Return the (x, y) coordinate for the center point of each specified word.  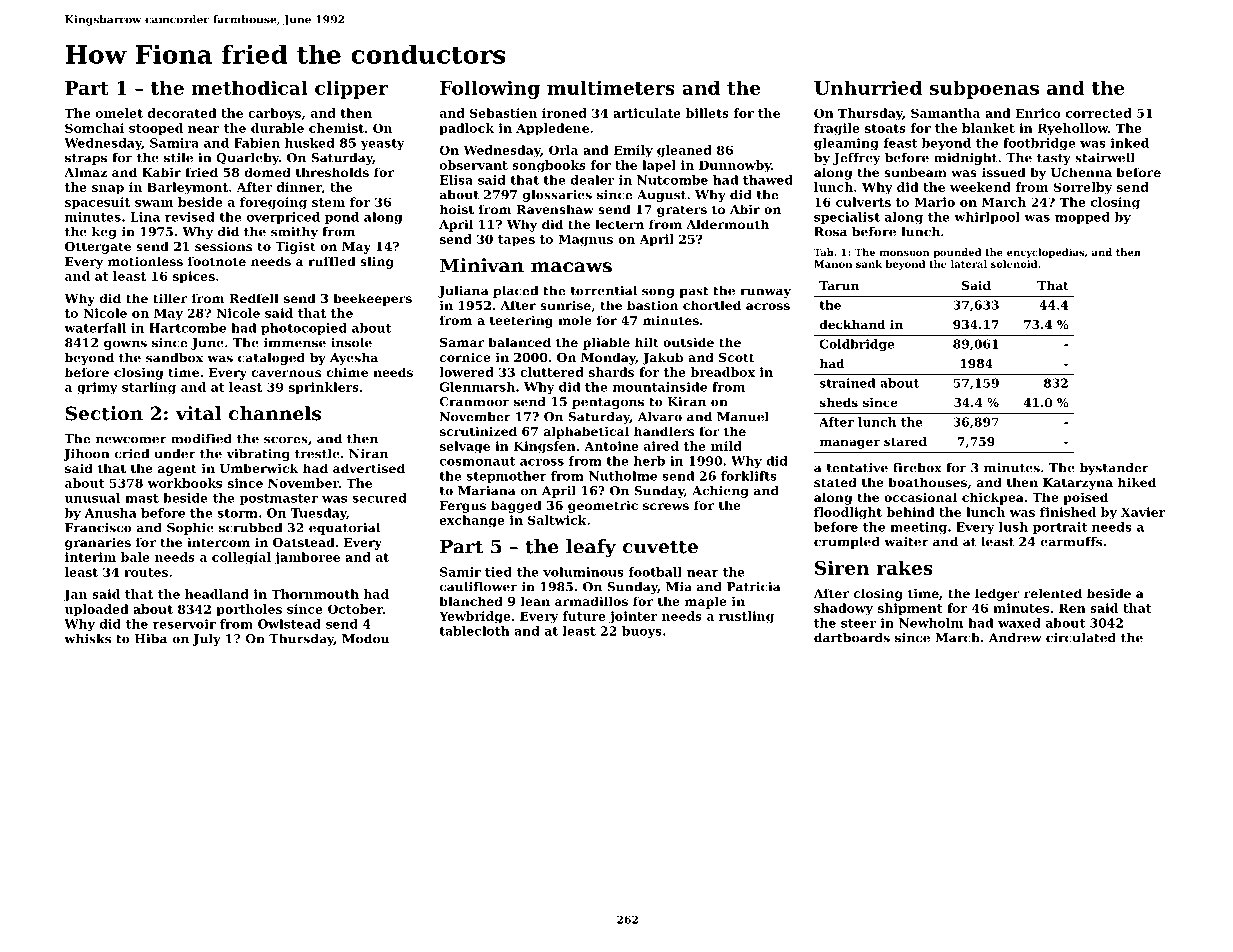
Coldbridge (857, 345)
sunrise (565, 305)
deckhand (852, 324)
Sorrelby (1083, 188)
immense (295, 343)
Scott (736, 357)
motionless (145, 261)
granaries (98, 543)
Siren (842, 567)
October (355, 609)
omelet (119, 113)
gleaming (846, 144)
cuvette (660, 547)
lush (1013, 527)
